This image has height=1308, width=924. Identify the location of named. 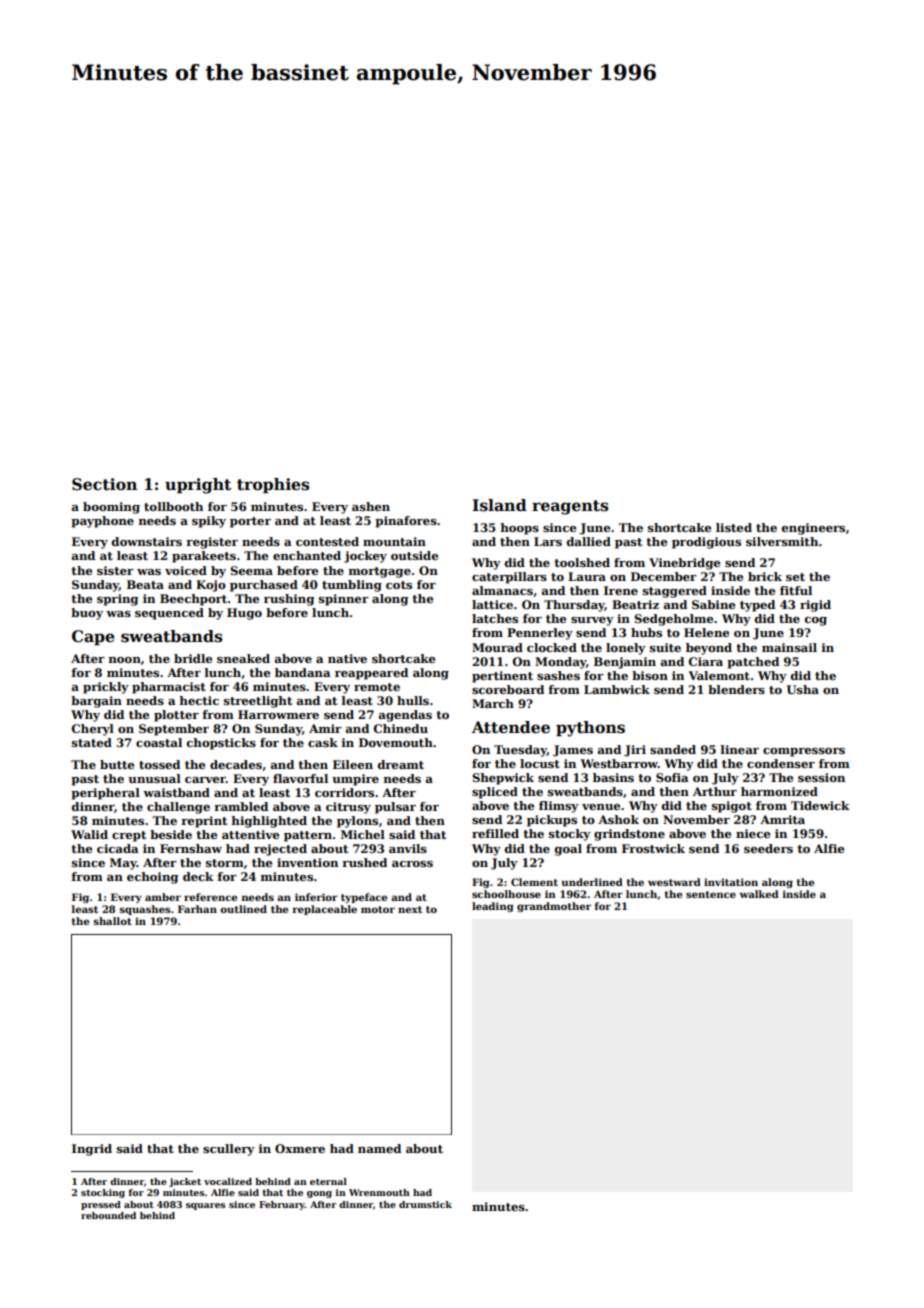
(379, 1148).
